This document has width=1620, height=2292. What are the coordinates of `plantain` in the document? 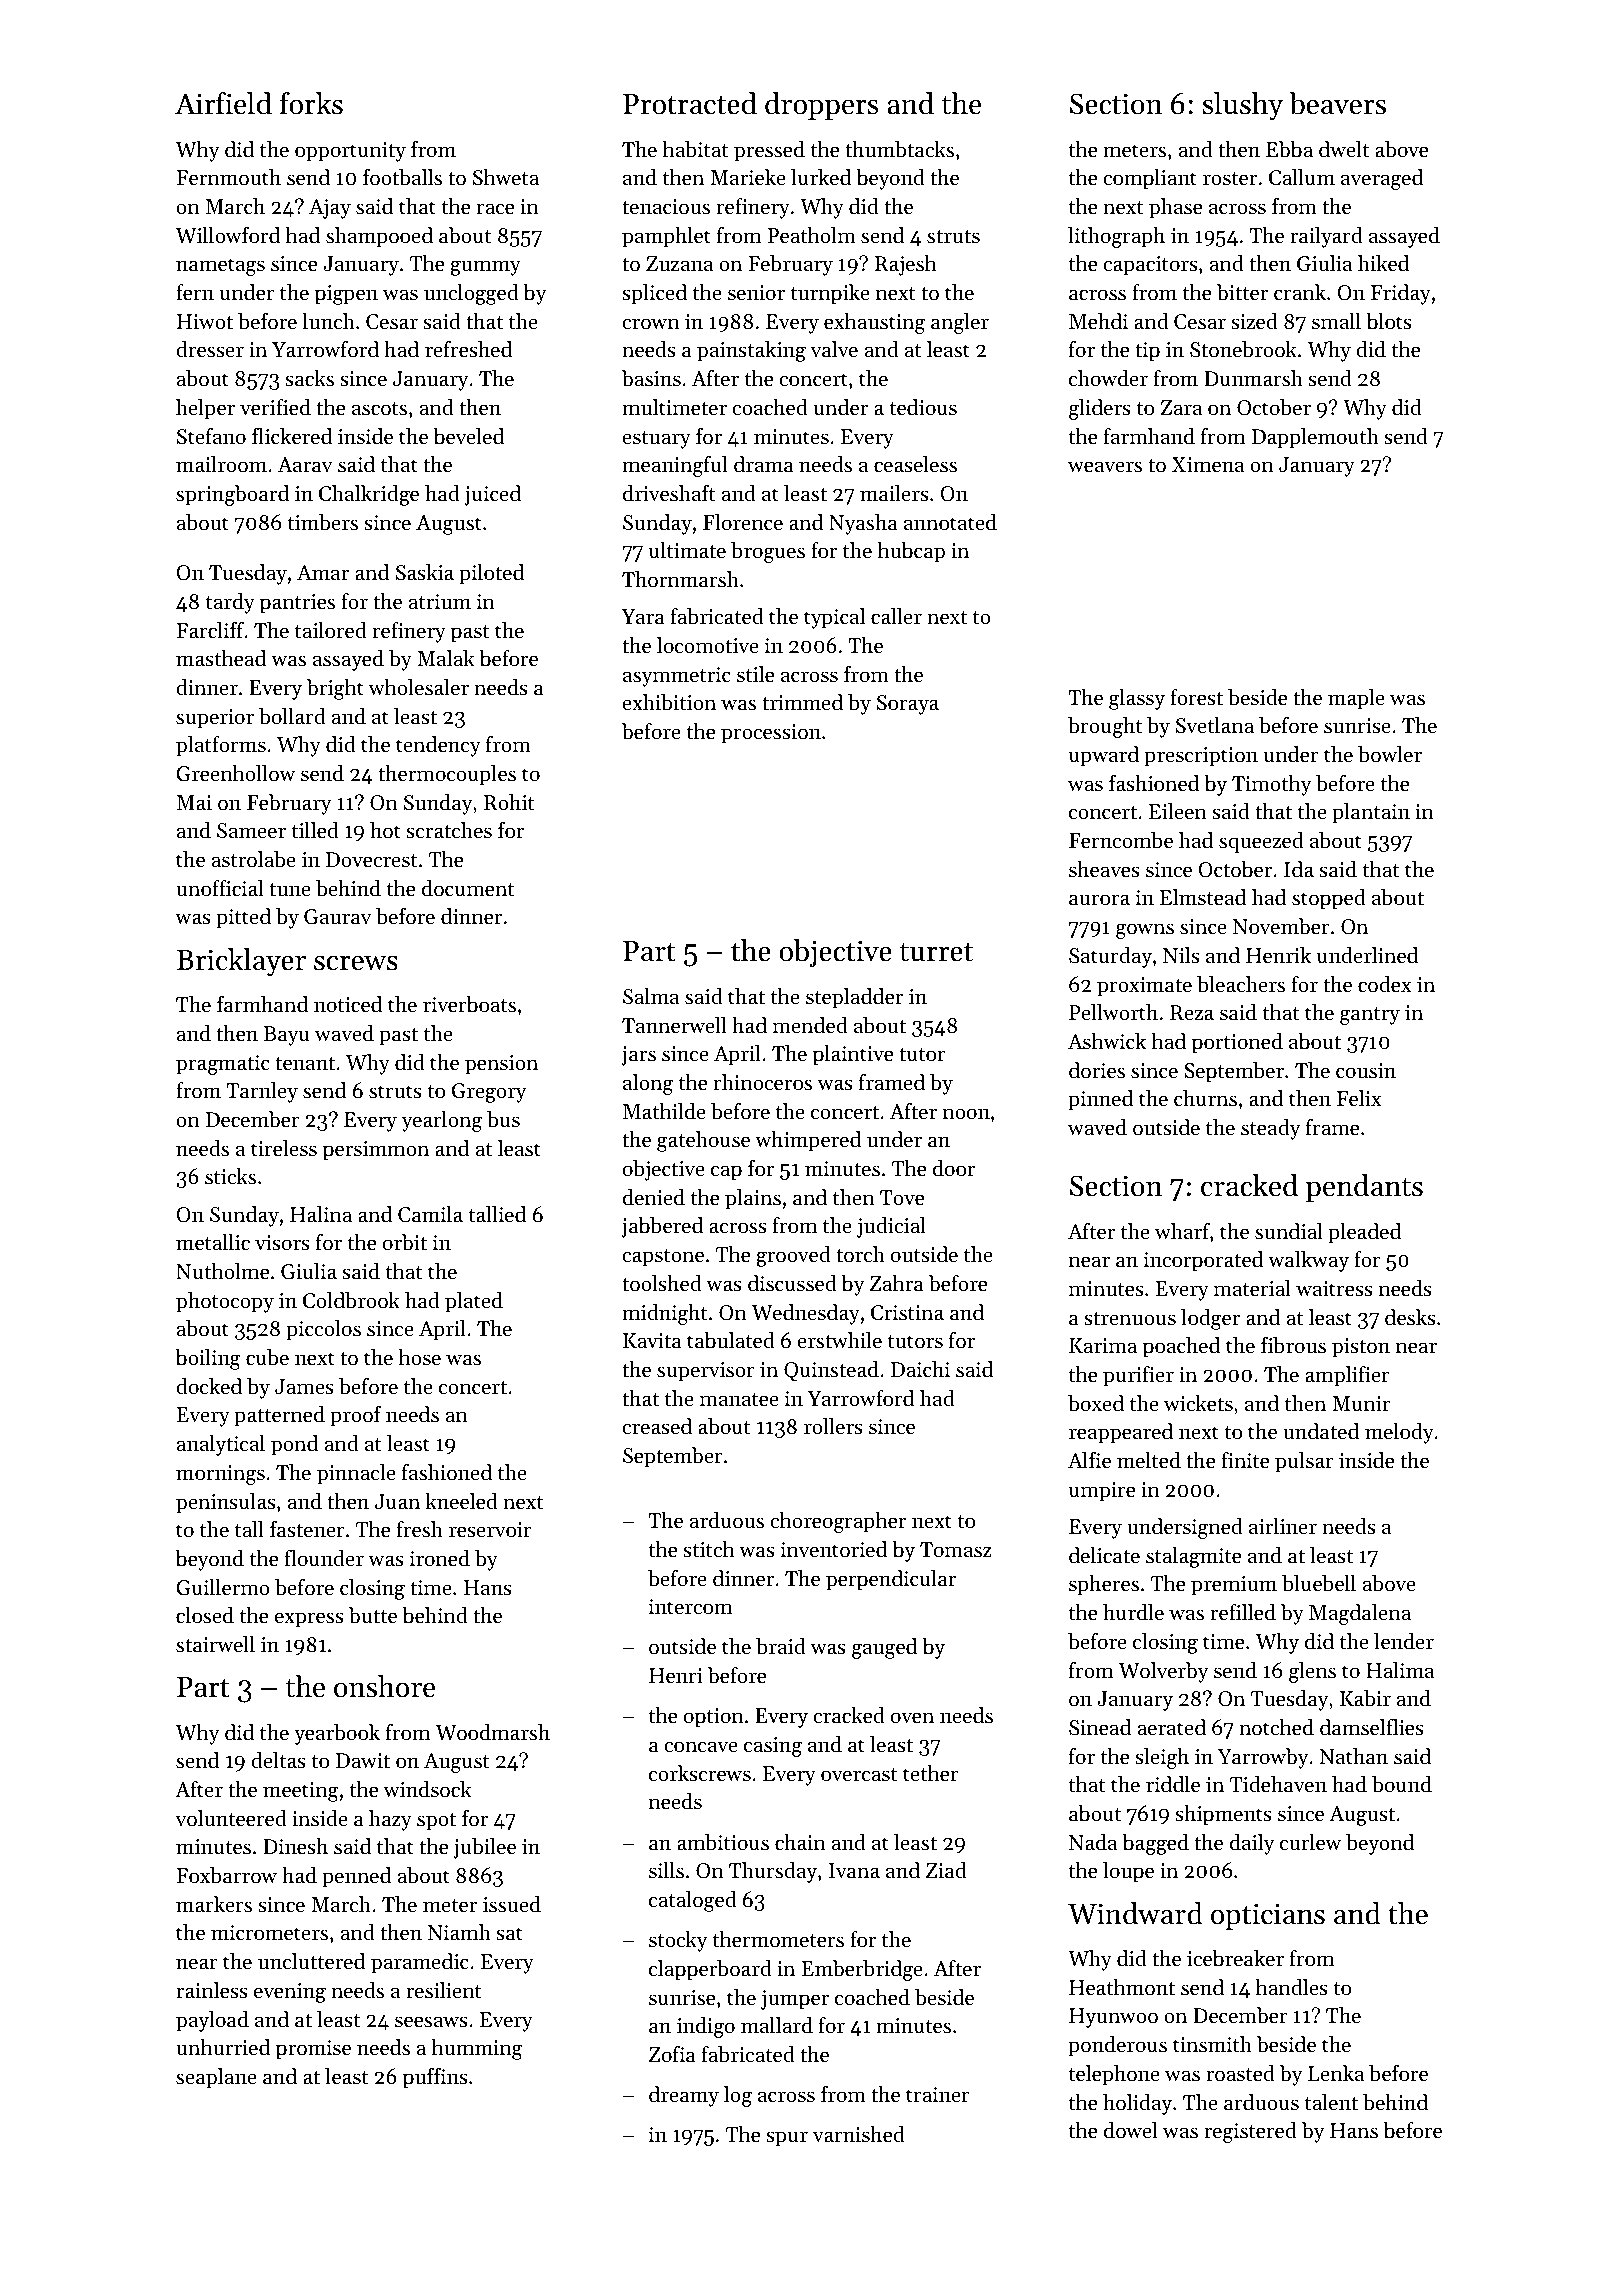 It's located at (1371, 813).
